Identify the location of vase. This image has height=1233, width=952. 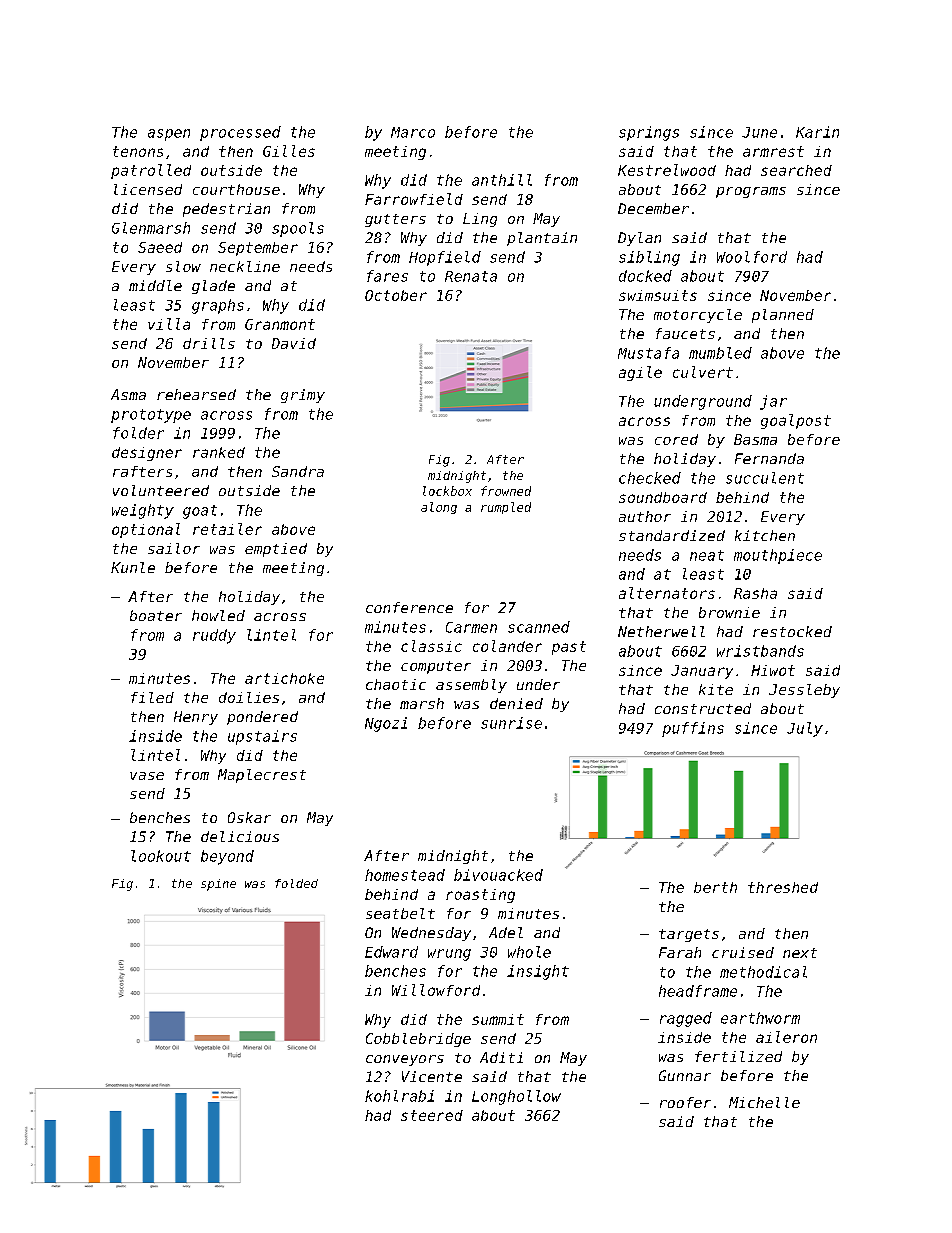
(147, 776).
